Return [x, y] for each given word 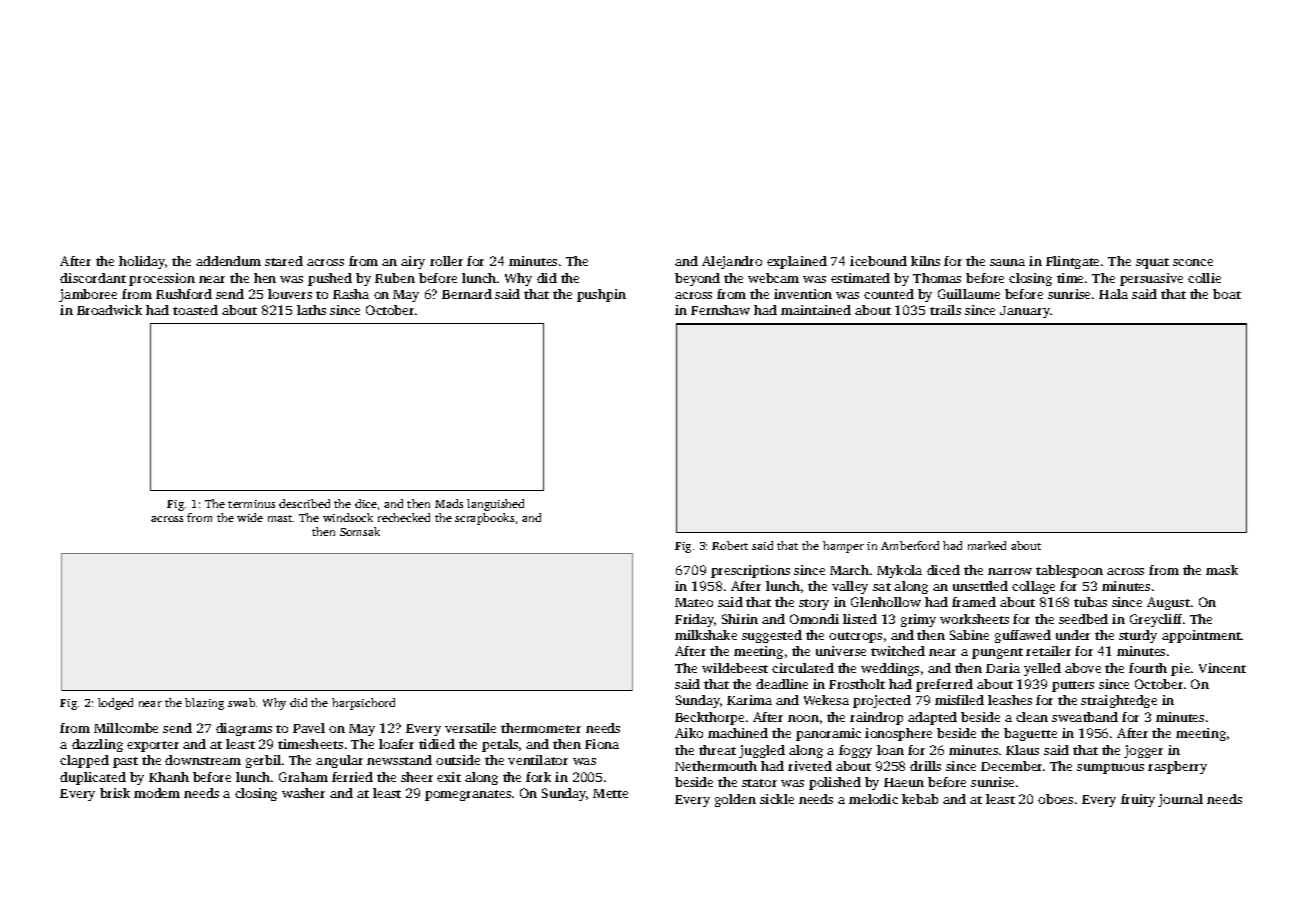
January [1025, 312]
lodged [115, 704]
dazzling [97, 745]
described [304, 503]
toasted [195, 310]
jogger [1143, 751]
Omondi [814, 619]
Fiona [602, 744]
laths [311, 310]
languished [495, 505]
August [1168, 603]
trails [945, 310]
